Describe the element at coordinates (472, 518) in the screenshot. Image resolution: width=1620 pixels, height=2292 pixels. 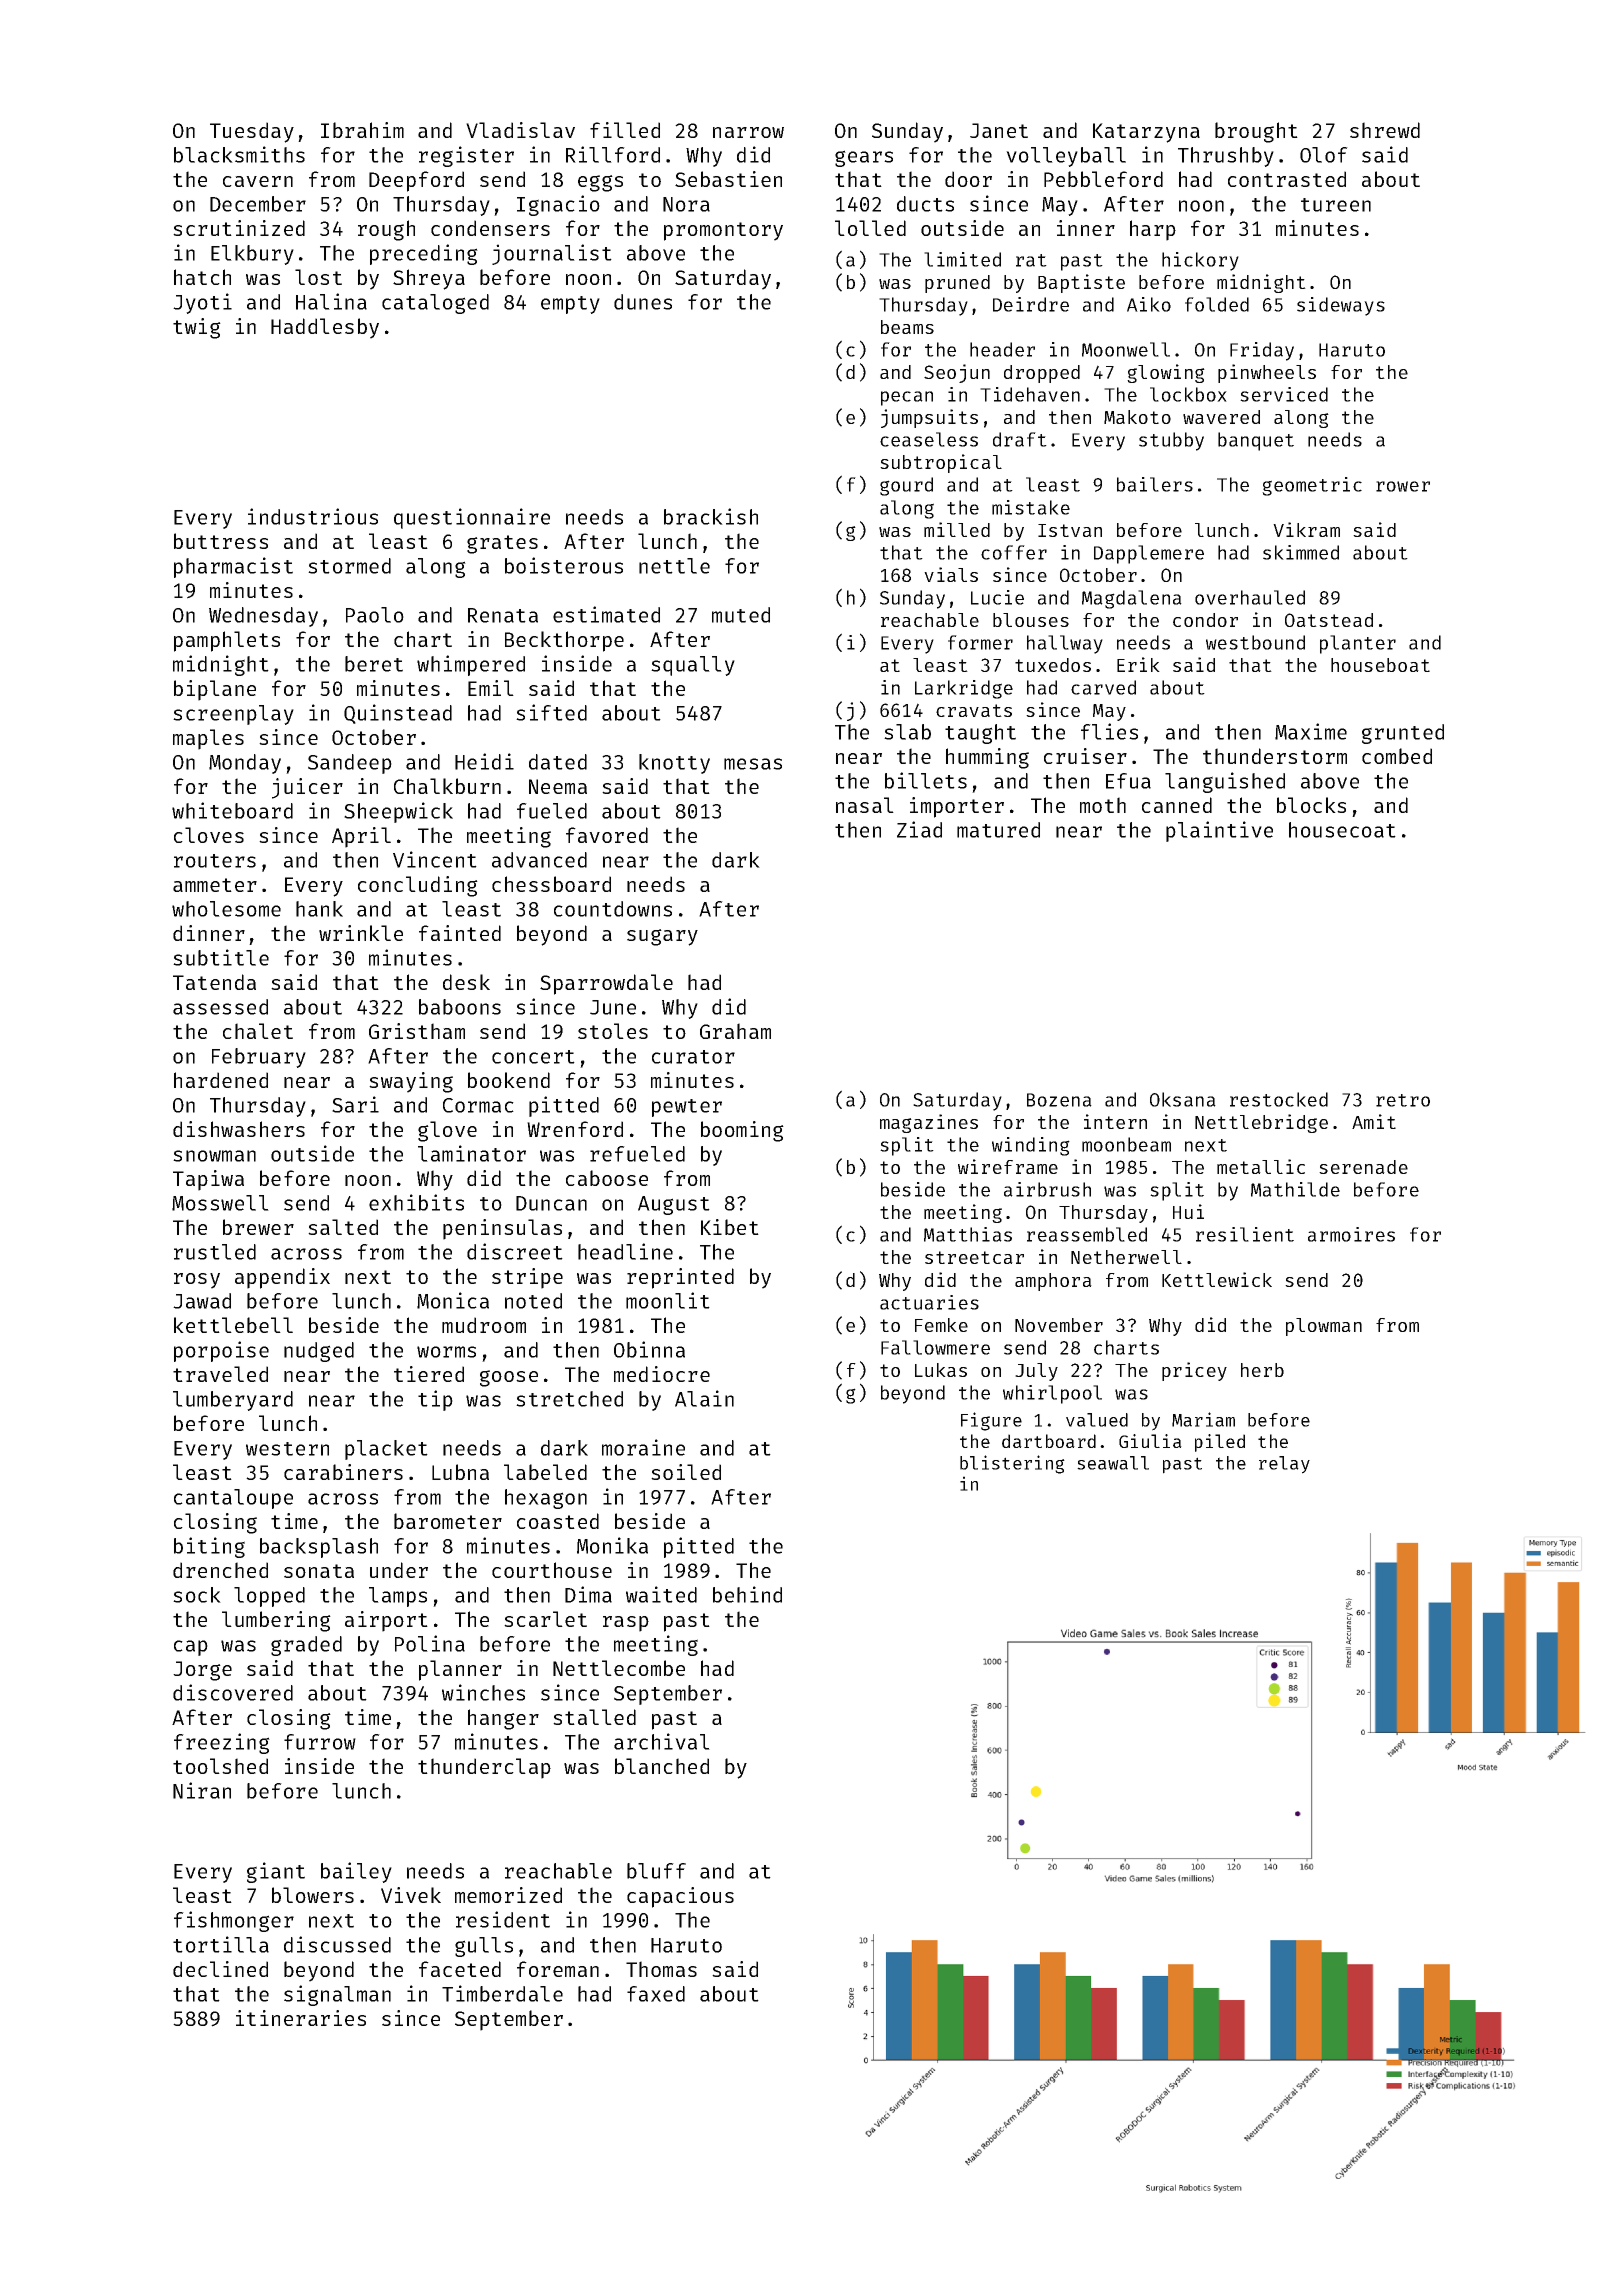
I see `questionnaire` at that location.
